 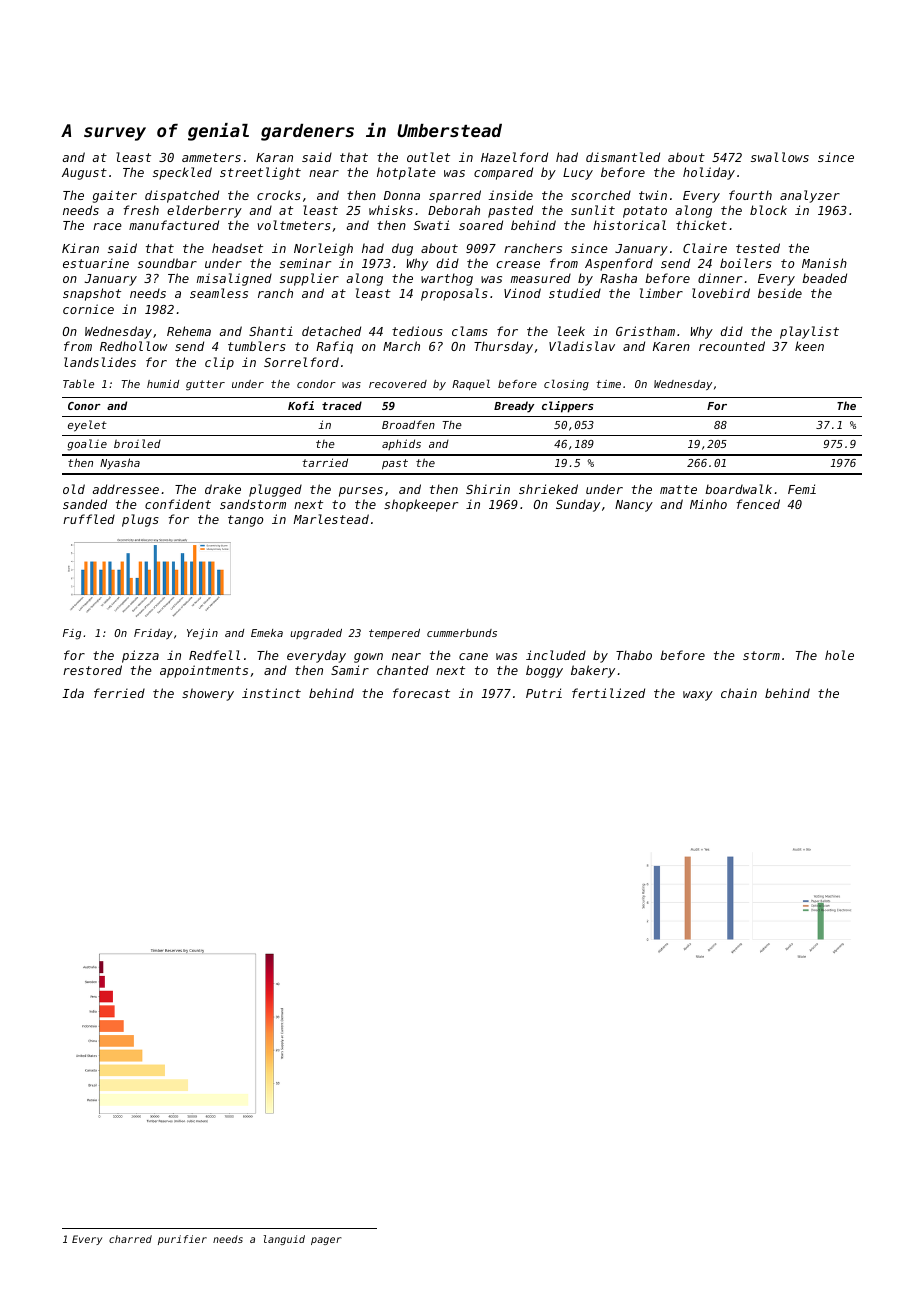 I want to click on crocks, so click(x=279, y=195).
